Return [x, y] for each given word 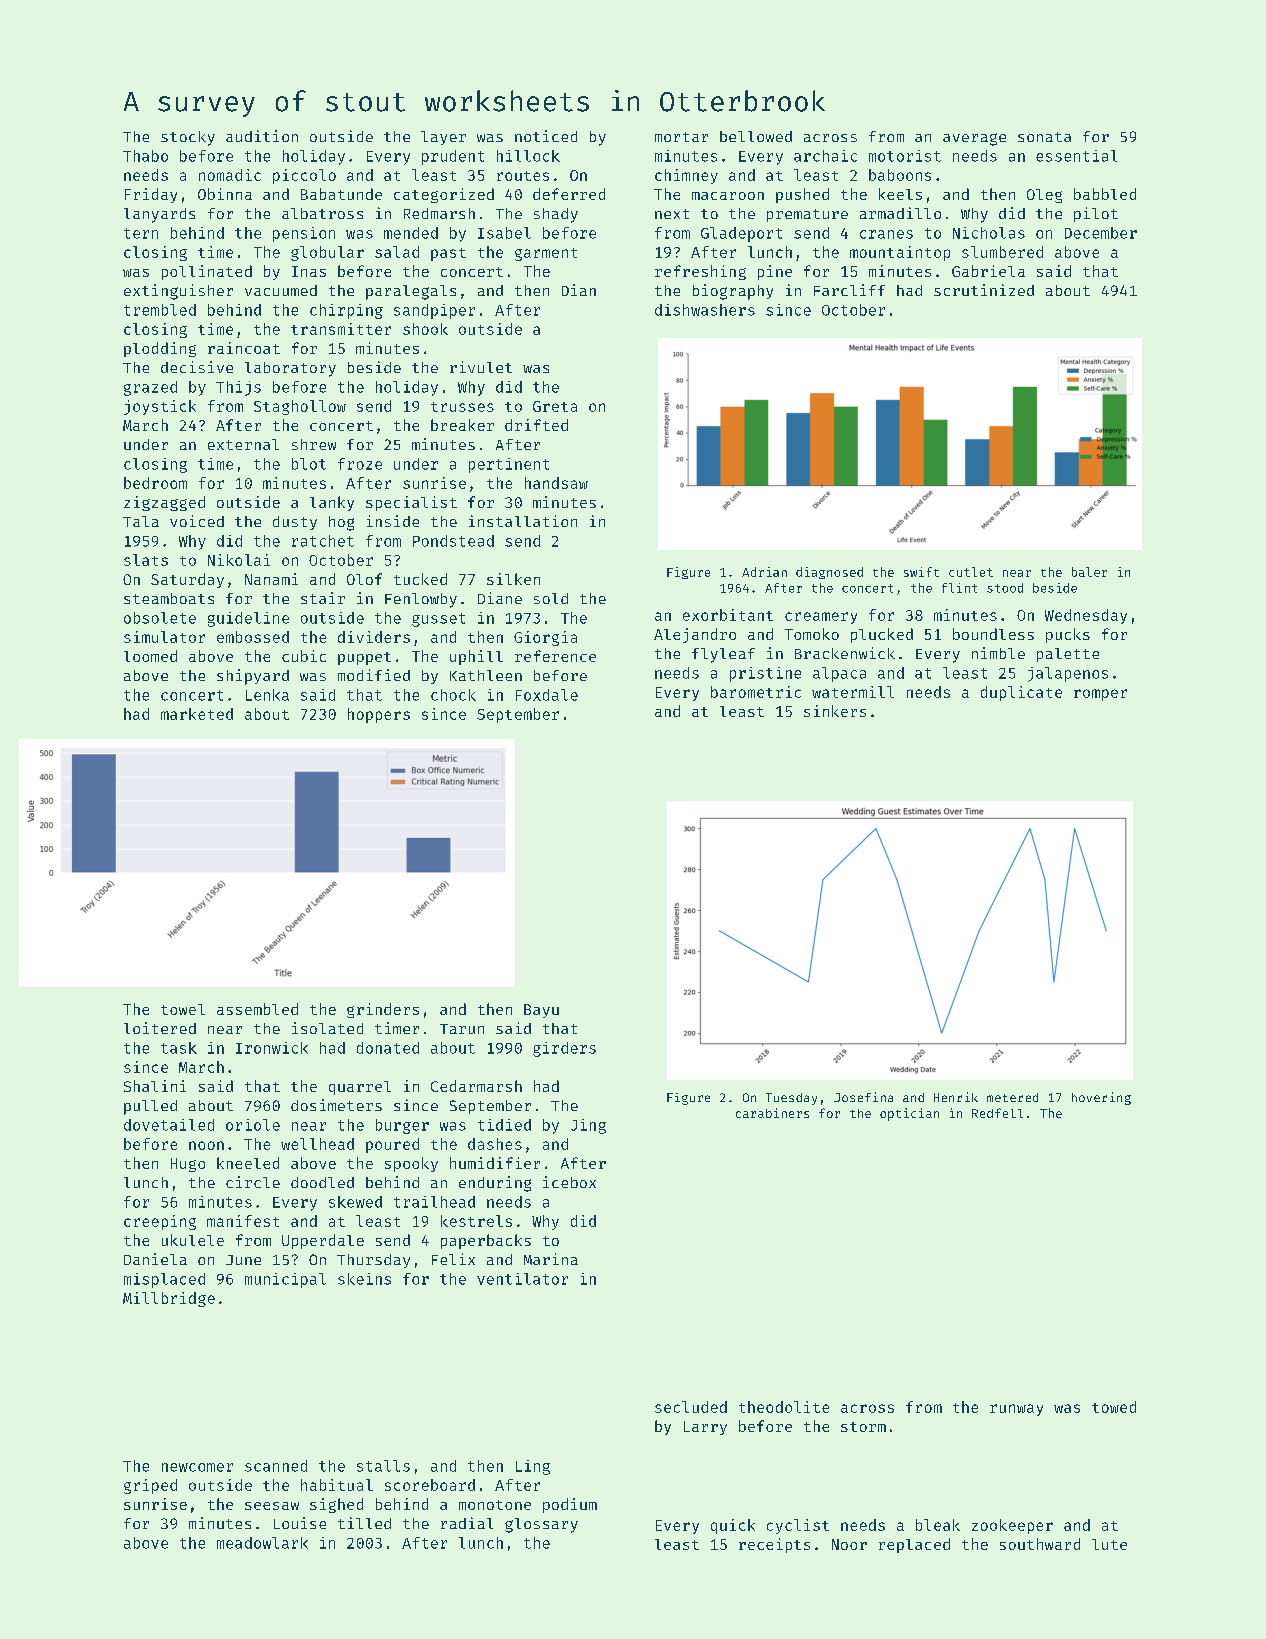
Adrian [764, 572]
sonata [1044, 137]
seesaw [272, 1506]
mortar [681, 137]
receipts [774, 1545]
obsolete [160, 618]
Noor [849, 1544]
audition [262, 136]
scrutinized [984, 290]
